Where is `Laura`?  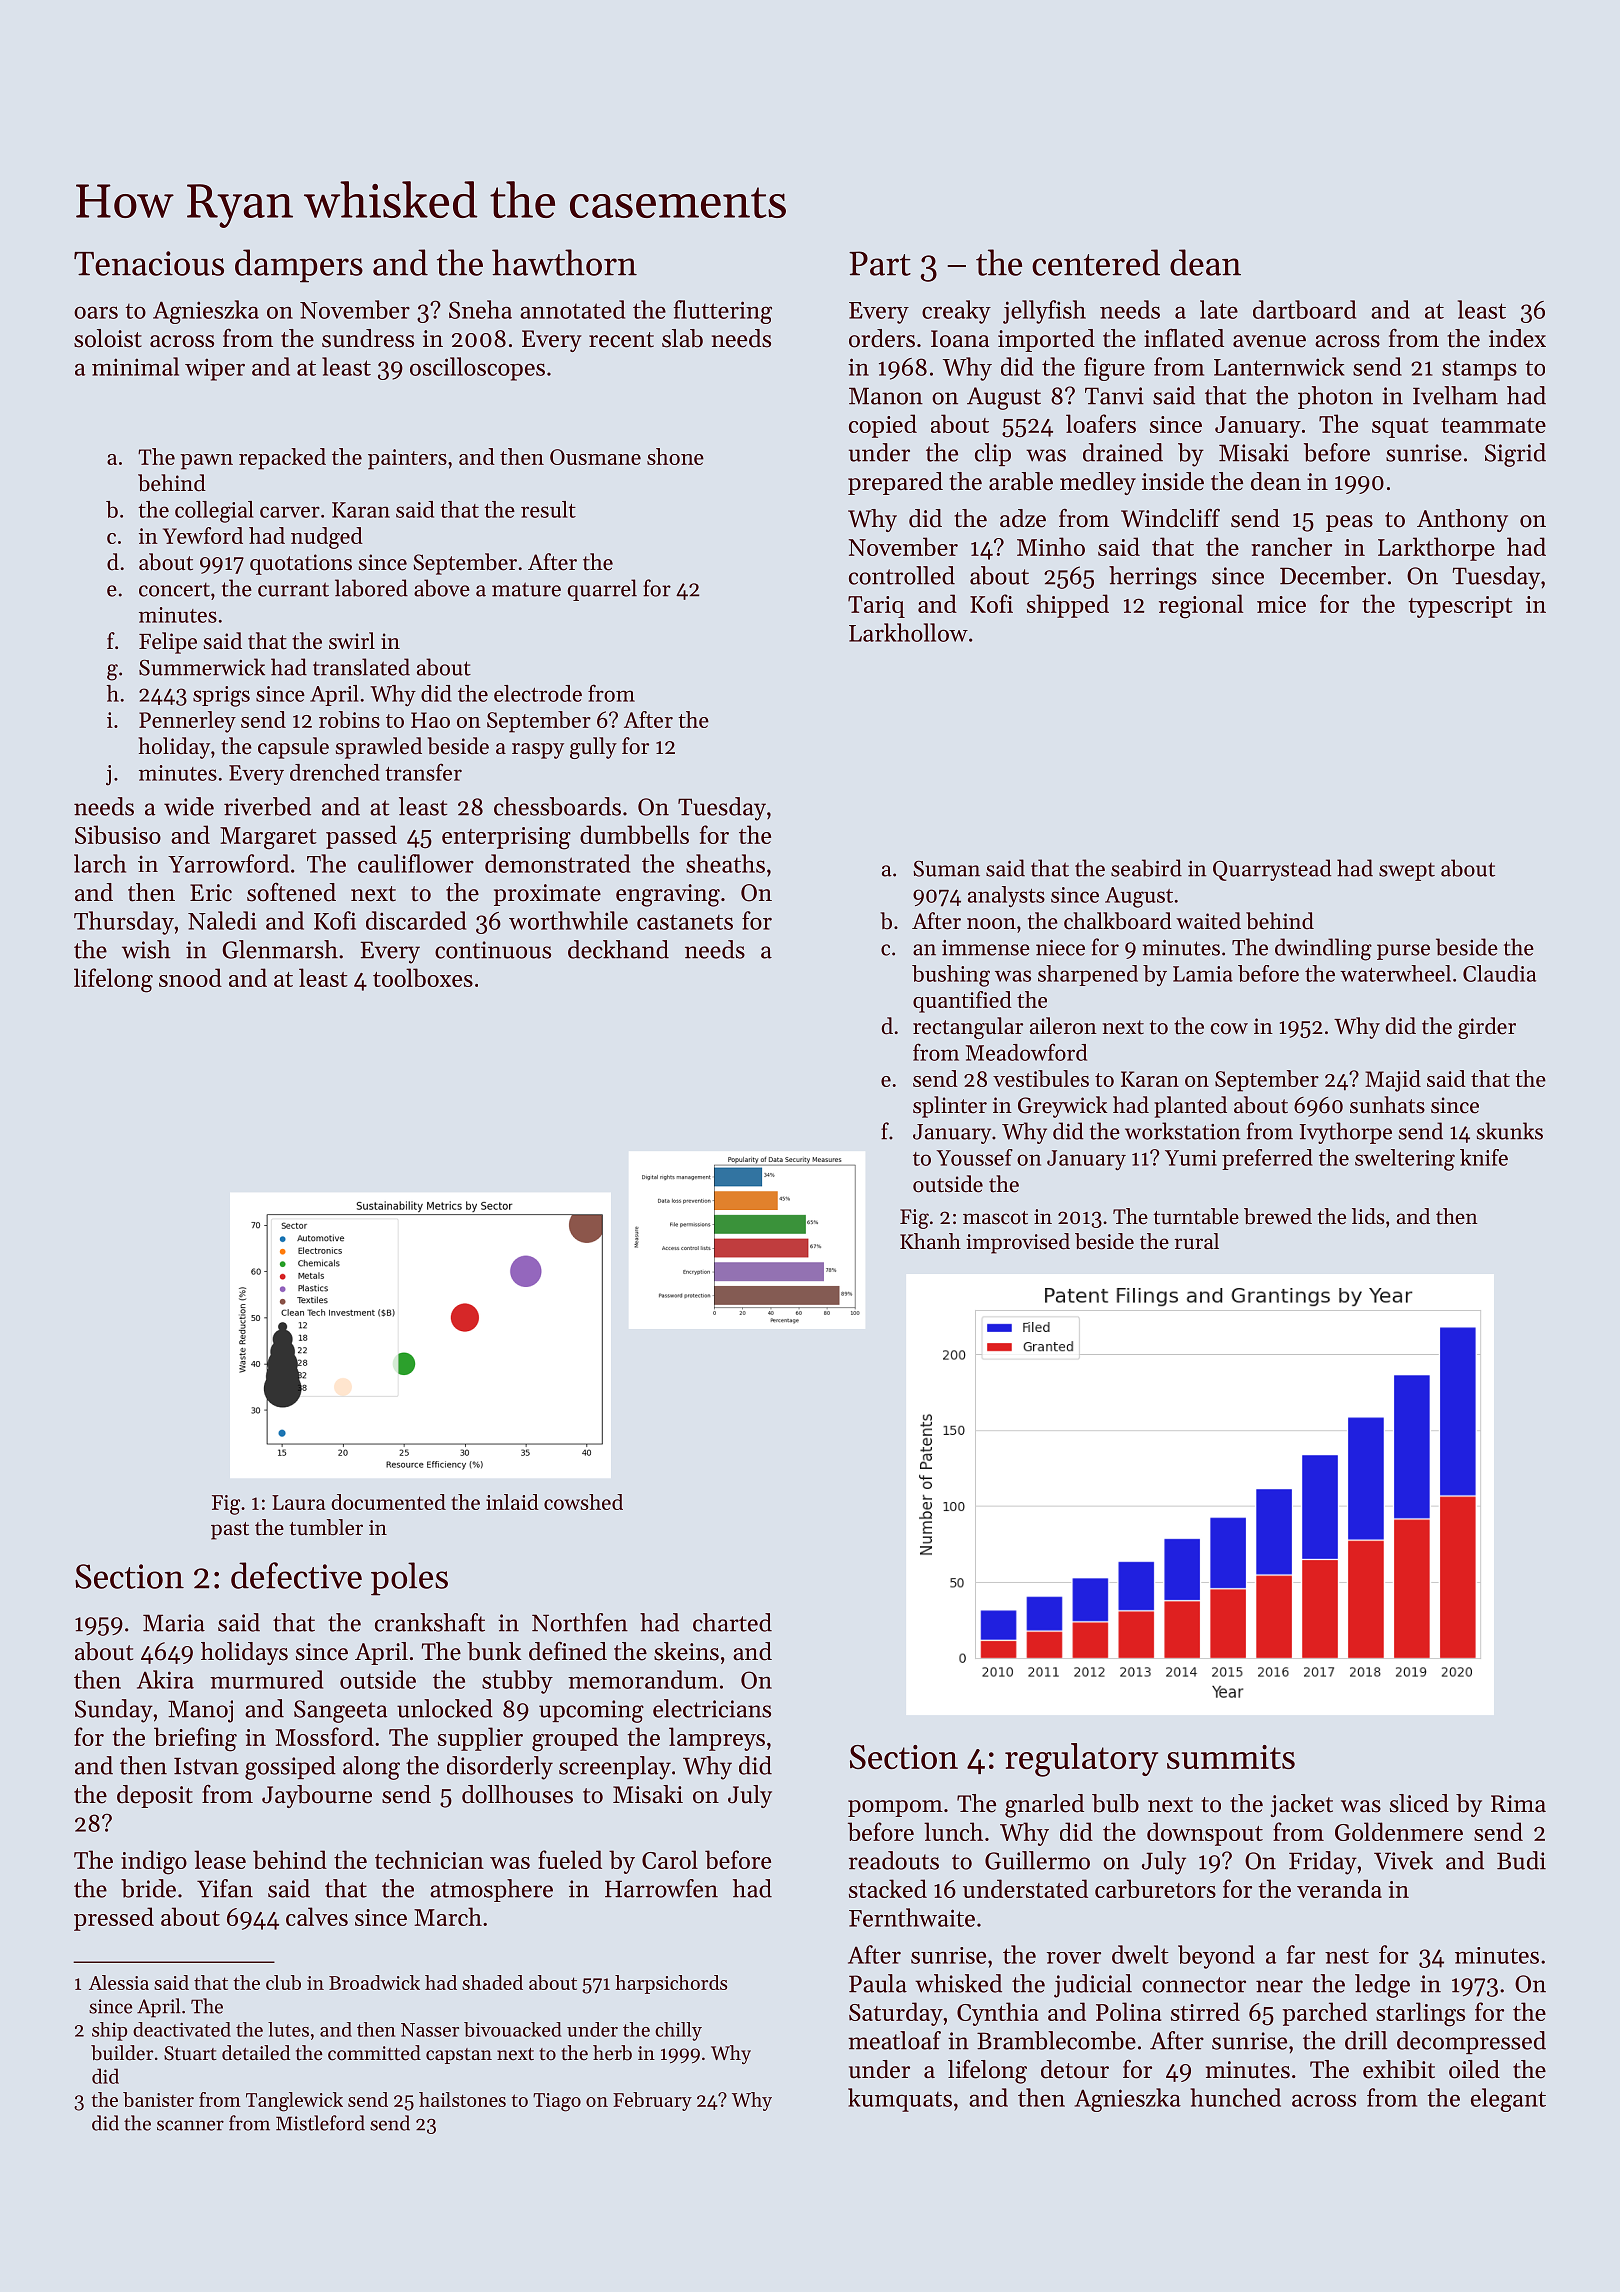
Laura is located at coordinates (298, 1502).
